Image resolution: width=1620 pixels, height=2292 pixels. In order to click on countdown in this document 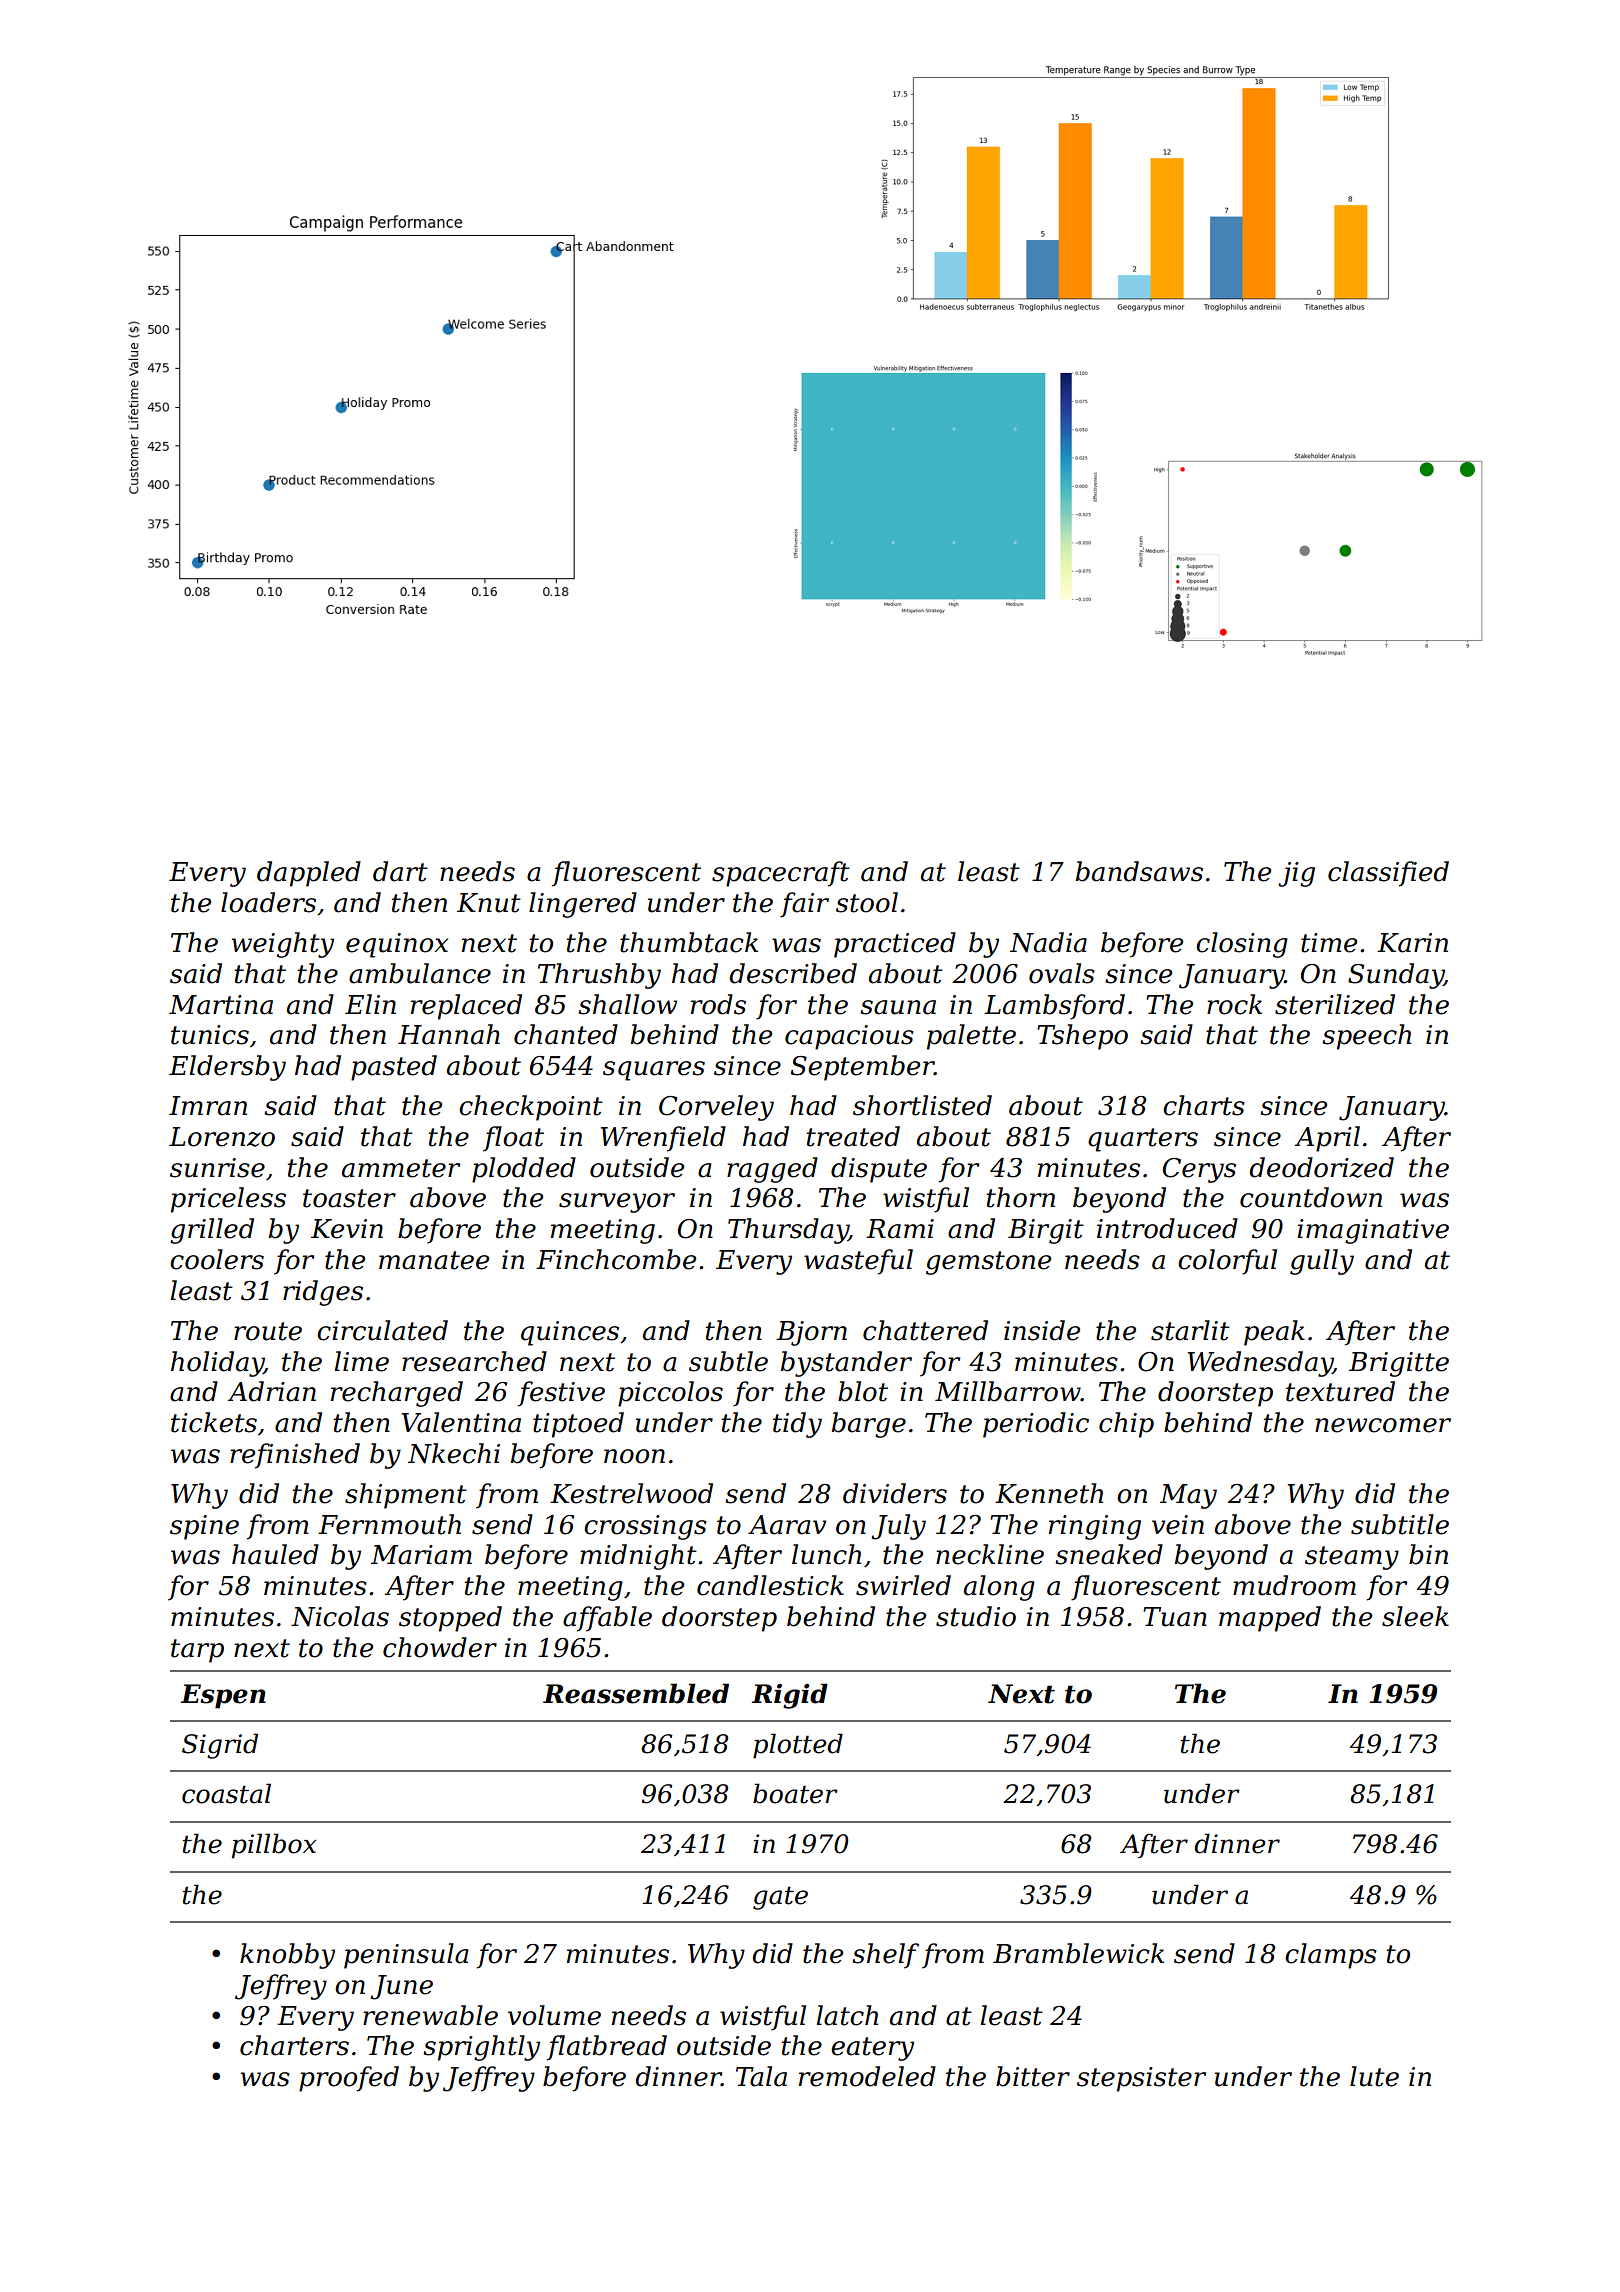, I will do `click(1311, 1197)`.
